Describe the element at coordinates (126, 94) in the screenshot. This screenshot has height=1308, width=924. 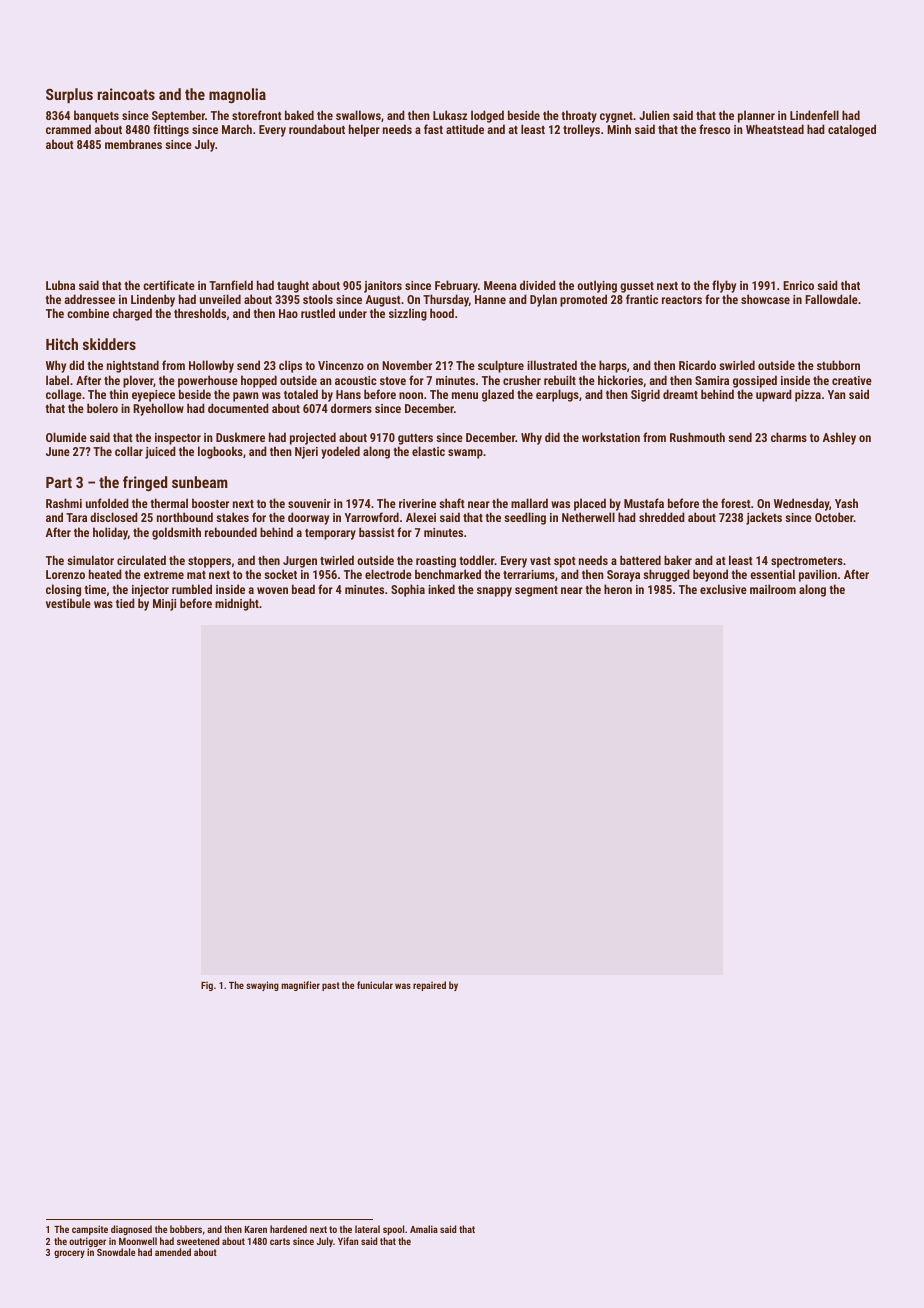
I see `raincoats` at that location.
